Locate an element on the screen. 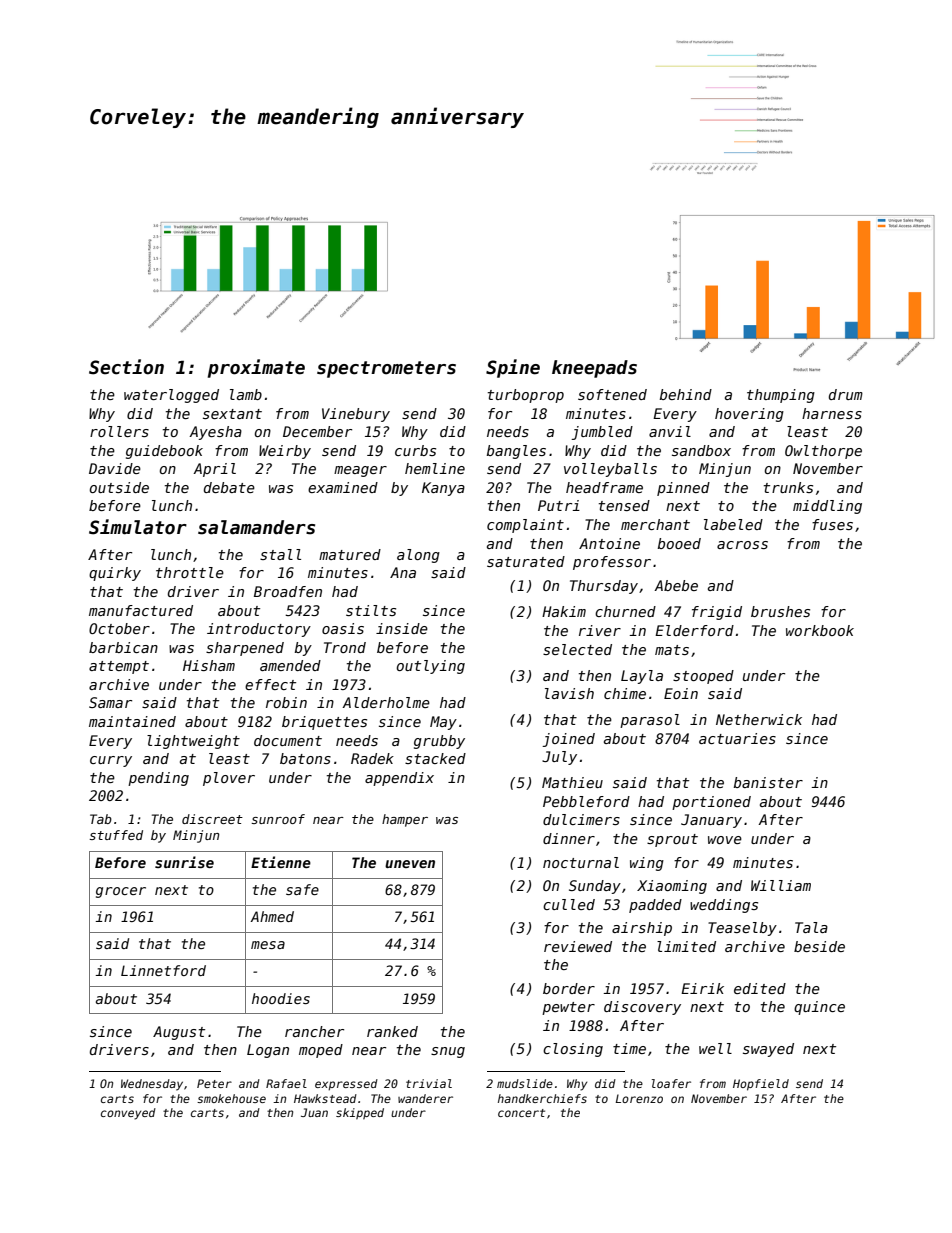  behind is located at coordinates (686, 394).
